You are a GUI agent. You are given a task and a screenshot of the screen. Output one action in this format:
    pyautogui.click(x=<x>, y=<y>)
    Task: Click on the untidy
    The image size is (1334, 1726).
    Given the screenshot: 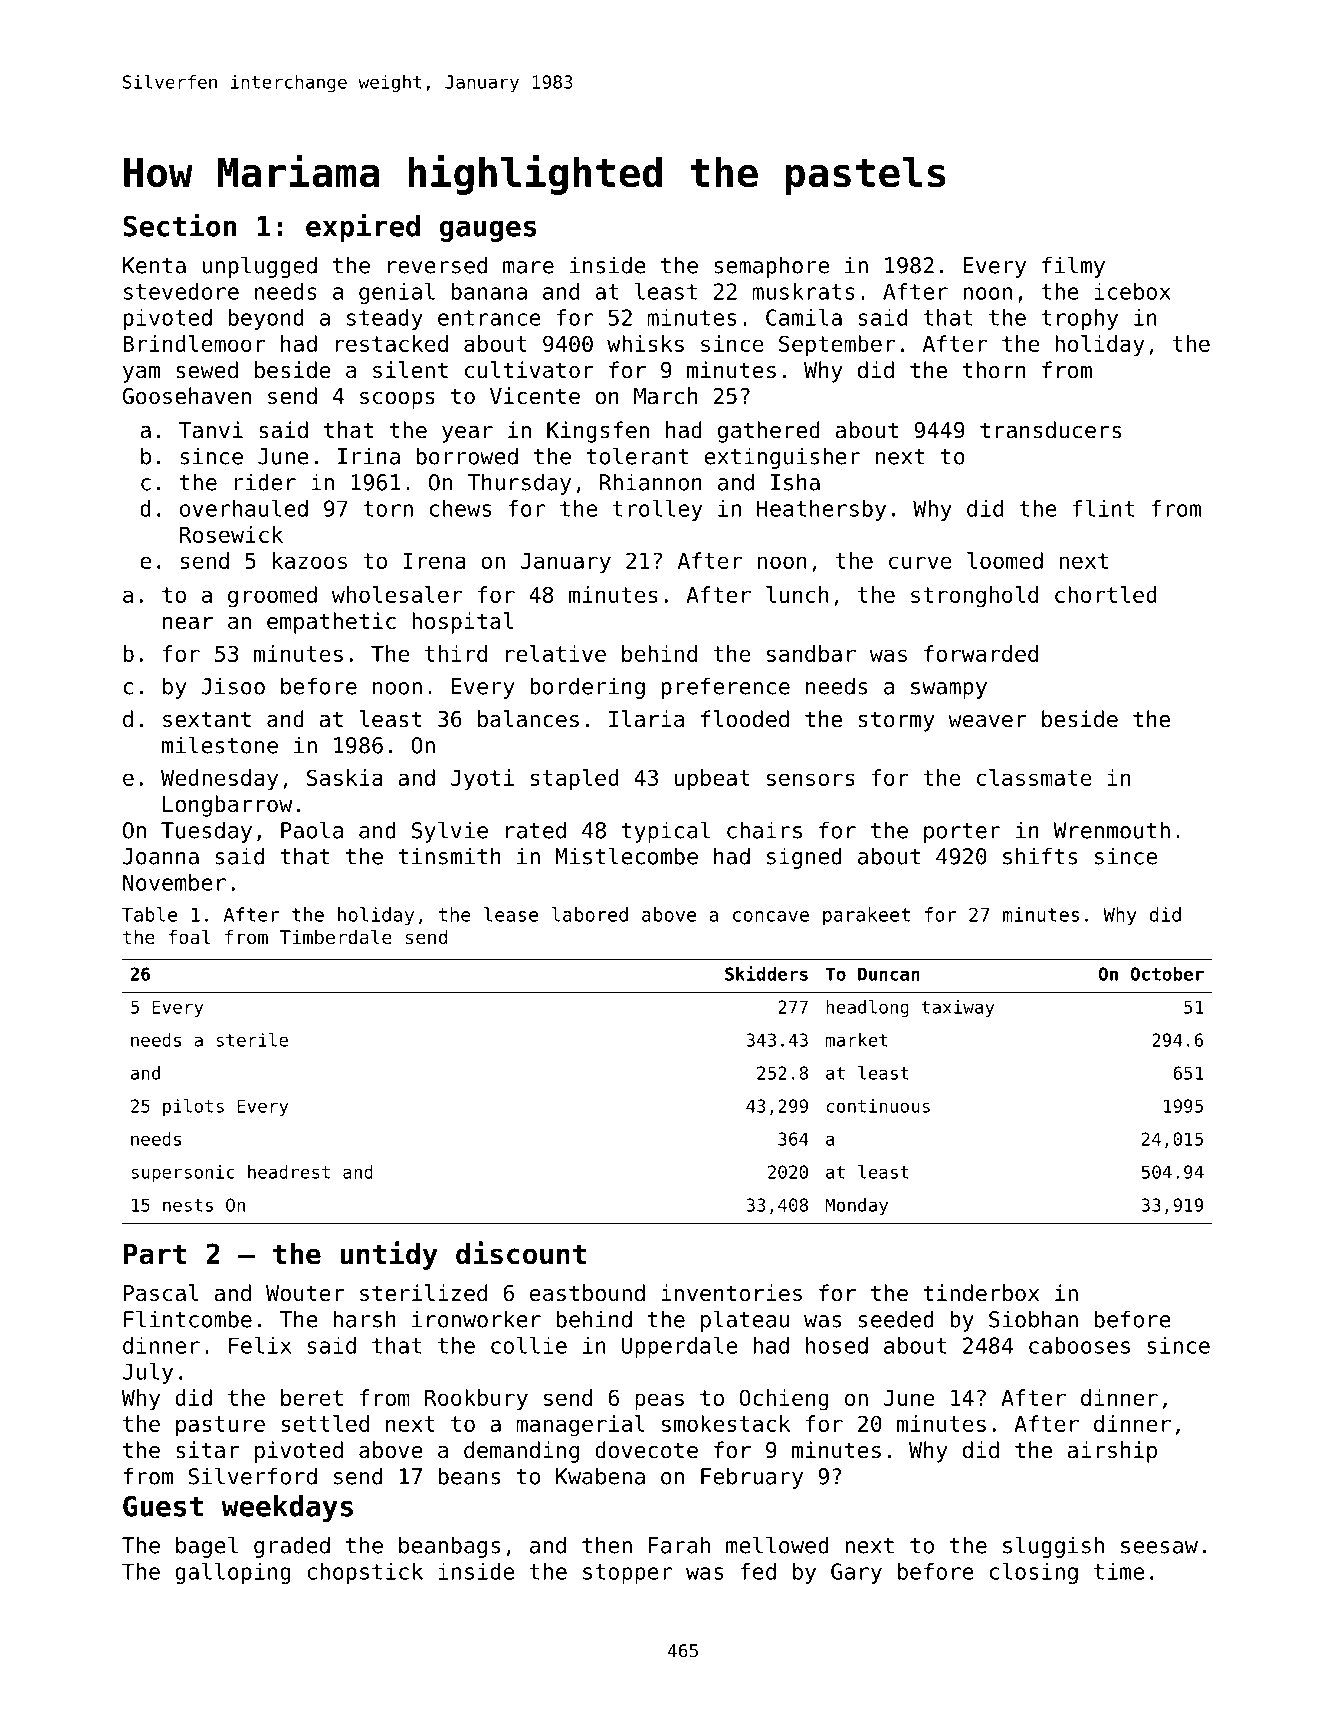 What is the action you would take?
    pyautogui.click(x=389, y=1255)
